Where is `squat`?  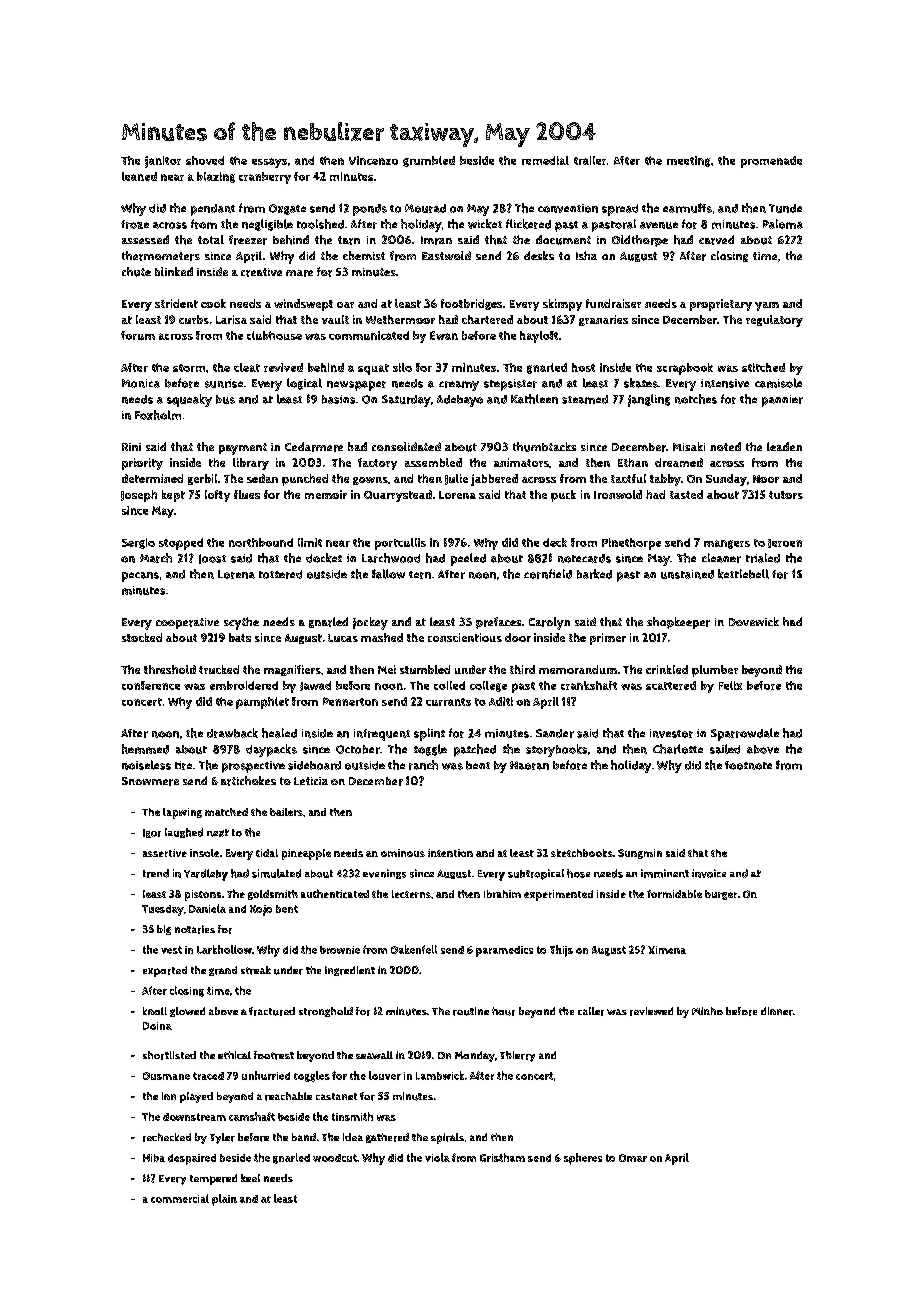
squat is located at coordinates (373, 369).
